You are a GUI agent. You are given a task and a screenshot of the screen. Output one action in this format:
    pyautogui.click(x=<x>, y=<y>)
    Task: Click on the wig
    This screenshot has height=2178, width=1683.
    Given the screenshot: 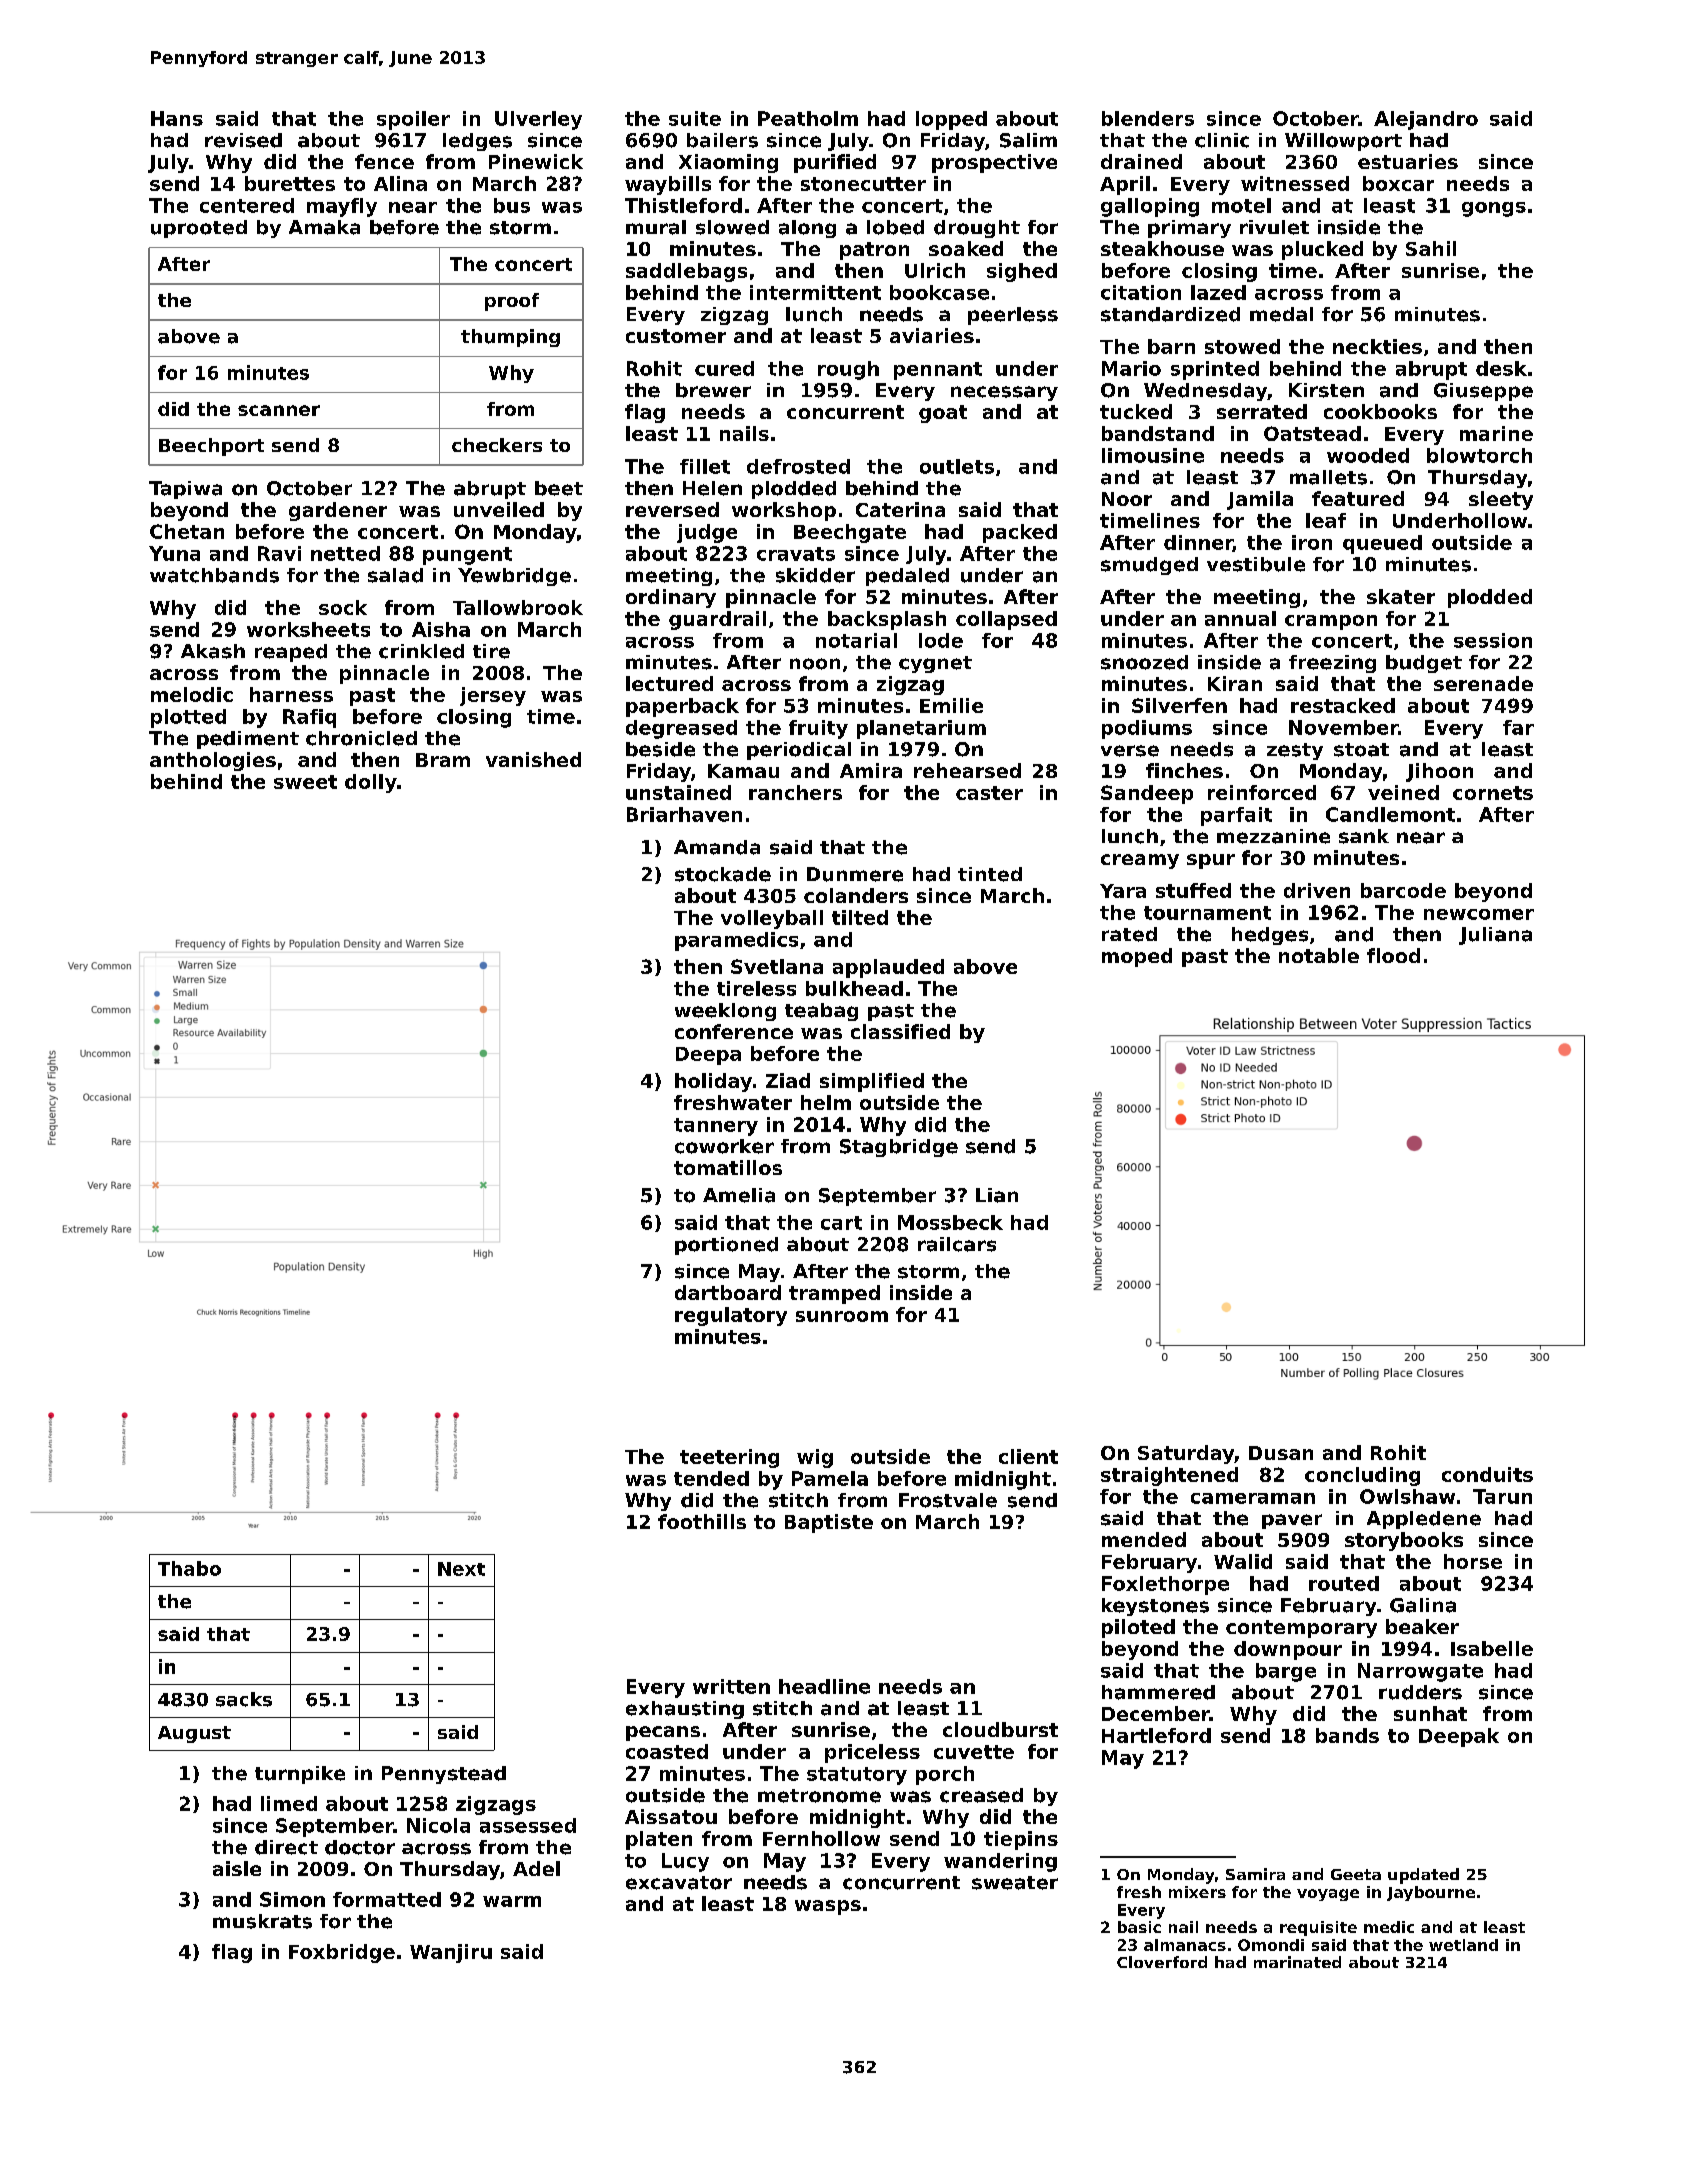 What is the action you would take?
    pyautogui.click(x=815, y=1458)
